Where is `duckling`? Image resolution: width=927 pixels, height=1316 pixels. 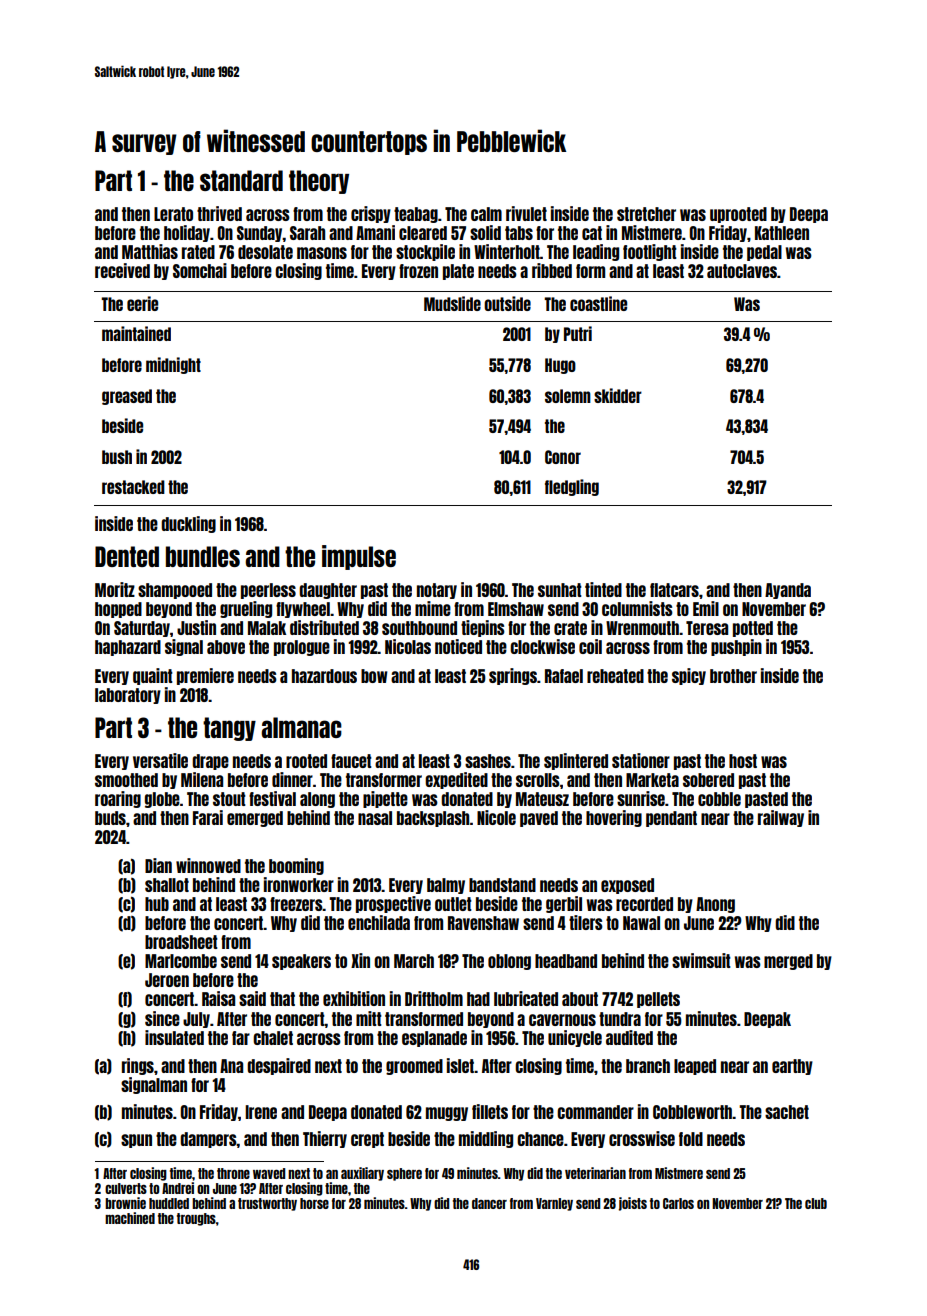
duckling is located at coordinates (188, 524).
